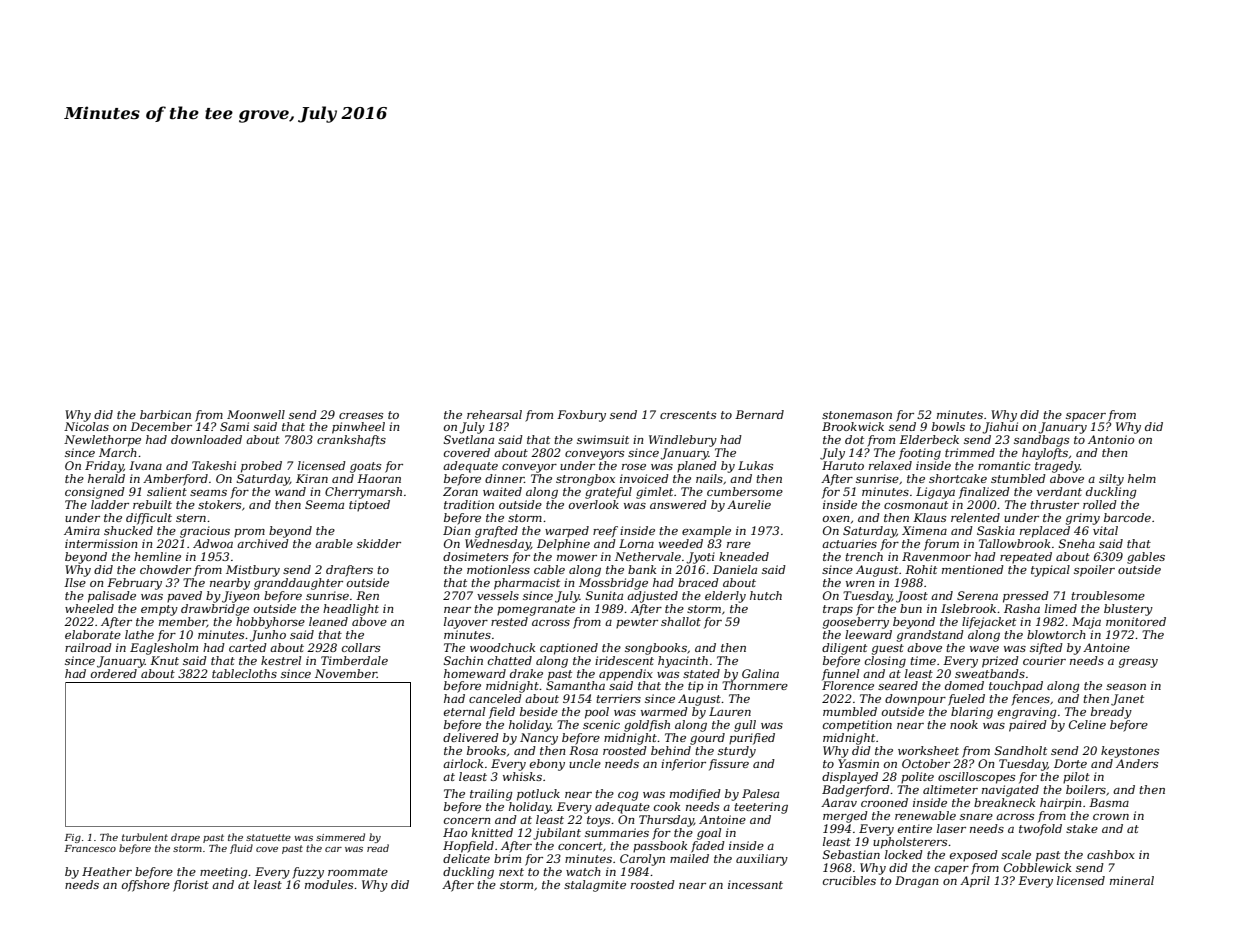 The height and width of the image is (952, 1233). Describe the element at coordinates (86, 426) in the image. I see `Nicolas` at that location.
